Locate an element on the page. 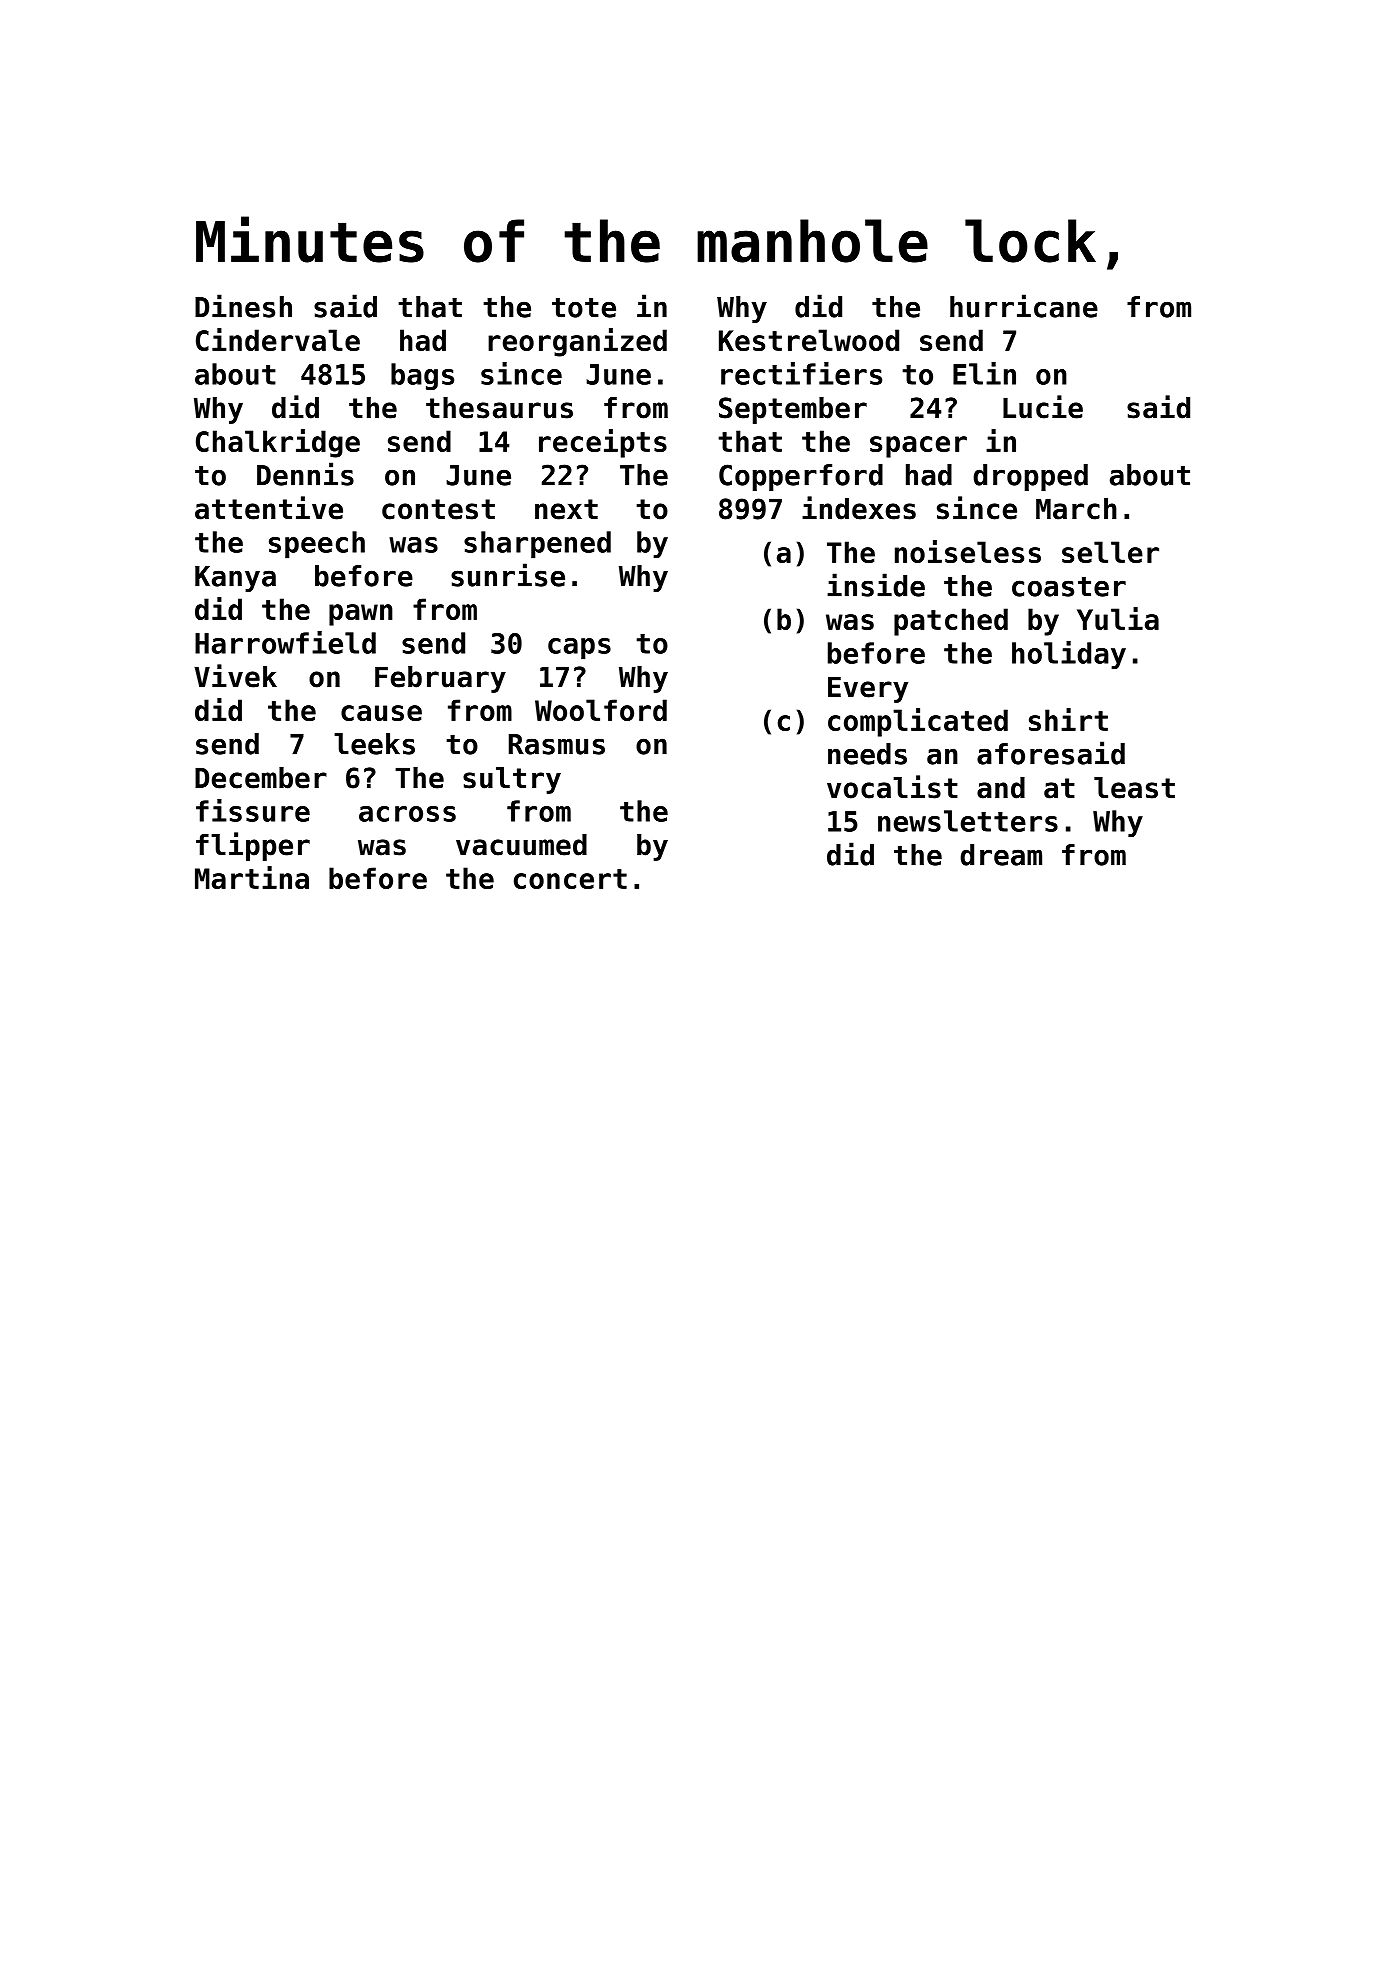  concert is located at coordinates (570, 879).
